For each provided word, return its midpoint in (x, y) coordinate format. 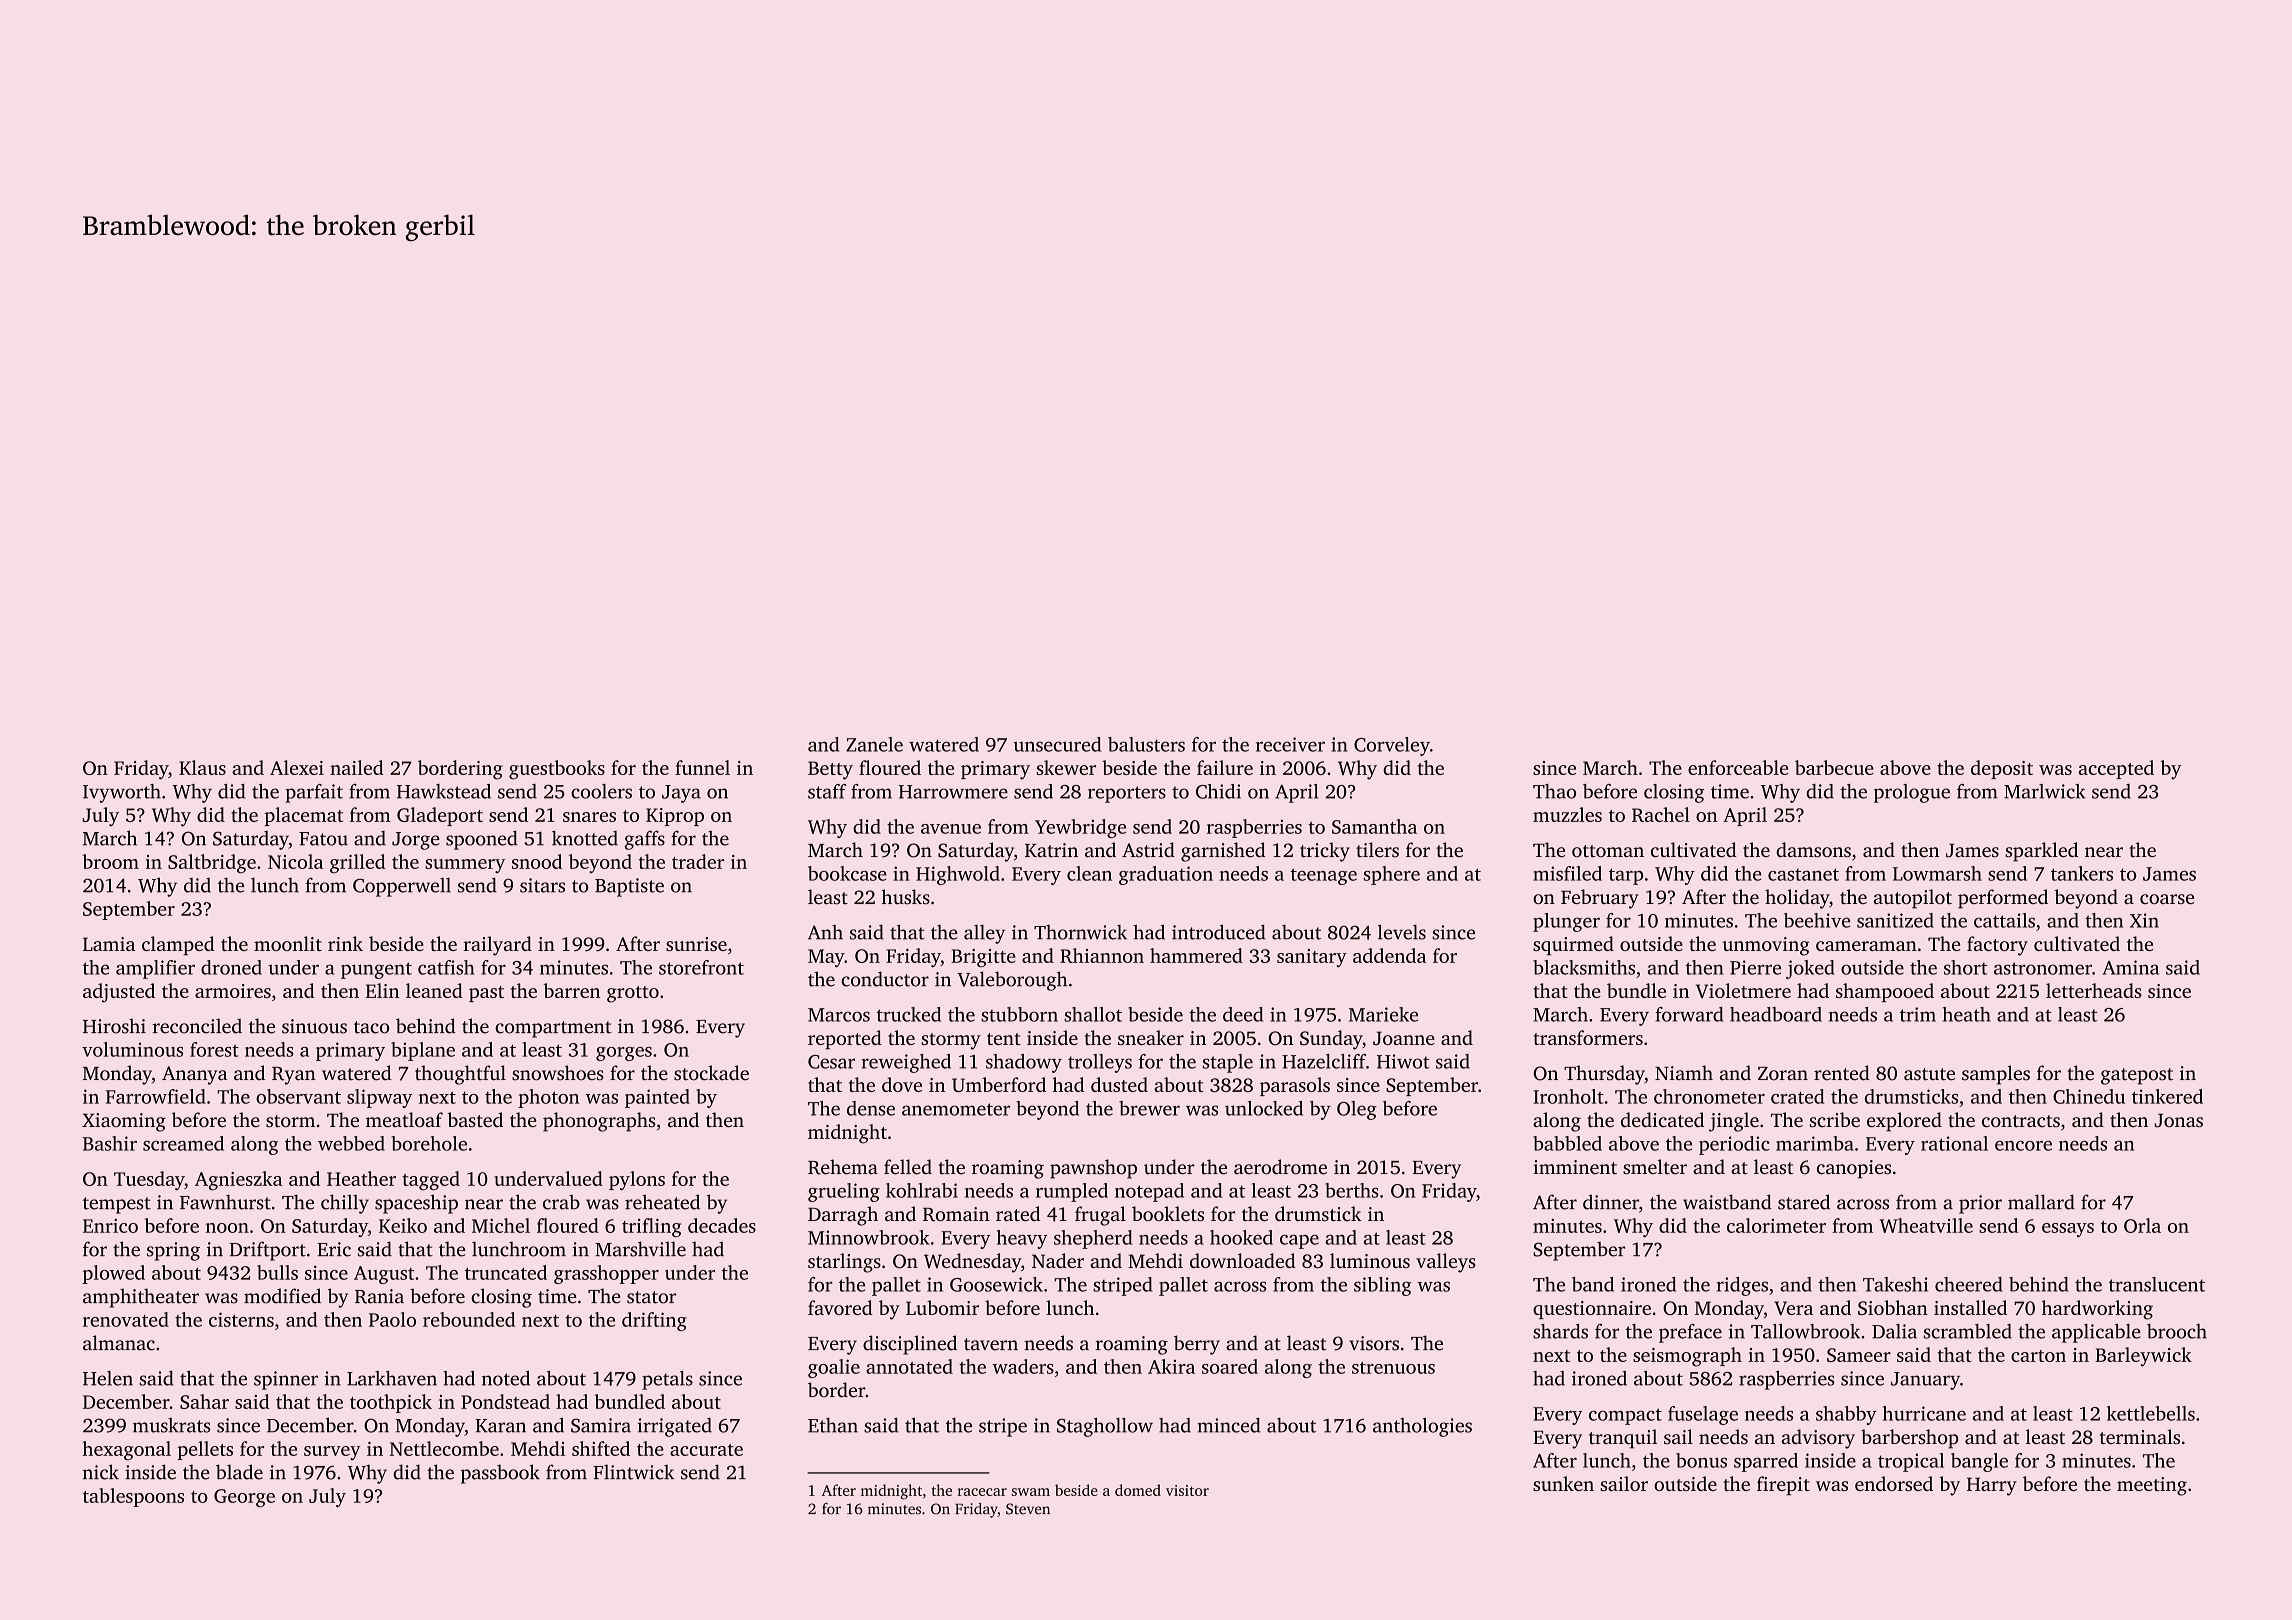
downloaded (1243, 1260)
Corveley (1392, 746)
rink (345, 943)
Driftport (268, 1251)
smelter (1655, 1166)
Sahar (204, 1401)
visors (1374, 1343)
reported (845, 1039)
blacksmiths (1584, 967)
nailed (357, 767)
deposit (2002, 769)
